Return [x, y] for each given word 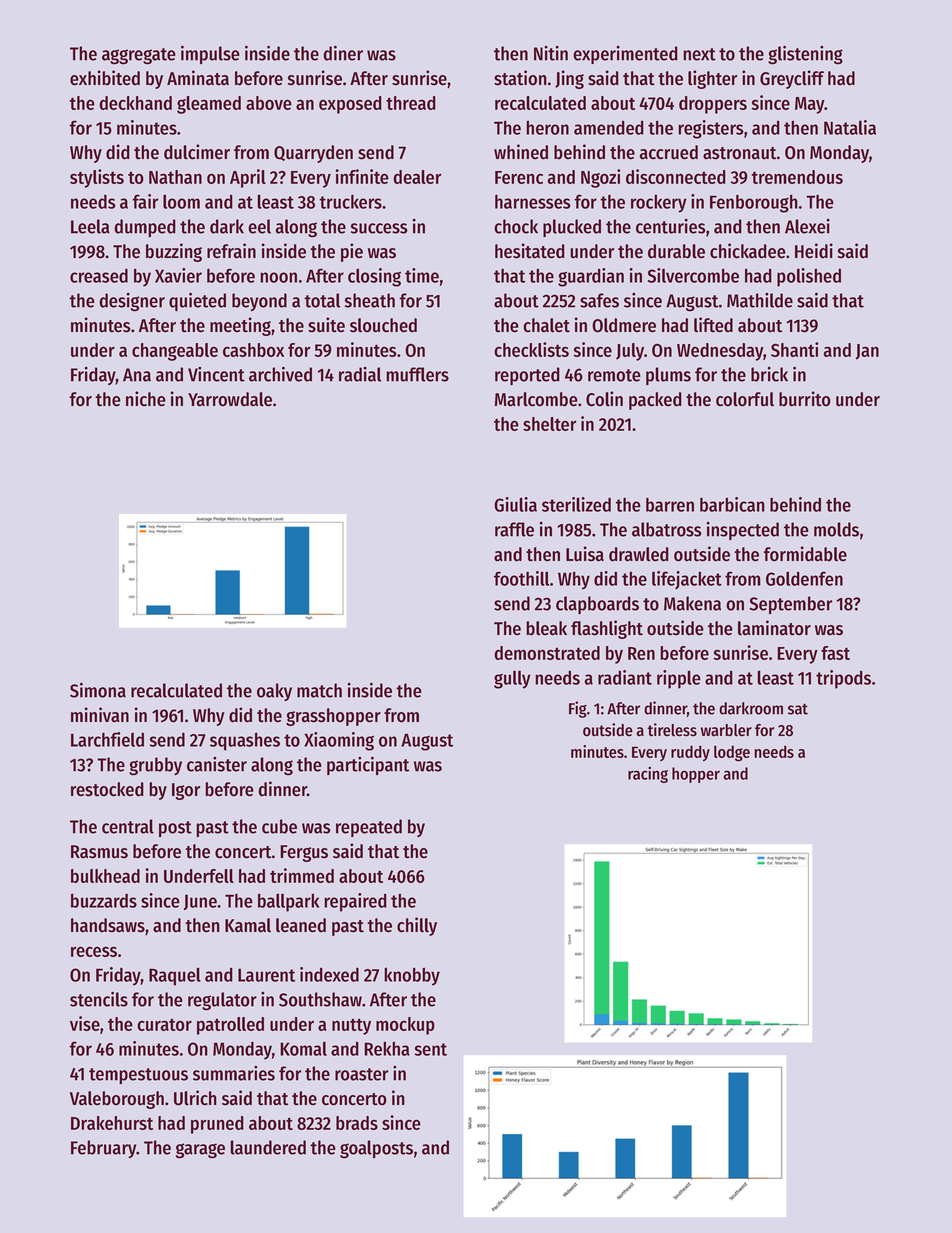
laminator [774, 628]
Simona [98, 690]
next [699, 54]
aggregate [139, 56]
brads [357, 1123]
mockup [405, 1026]
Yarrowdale [230, 399]
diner [343, 53]
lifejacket [687, 580]
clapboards [597, 605]
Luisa [585, 554]
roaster [361, 1074]
